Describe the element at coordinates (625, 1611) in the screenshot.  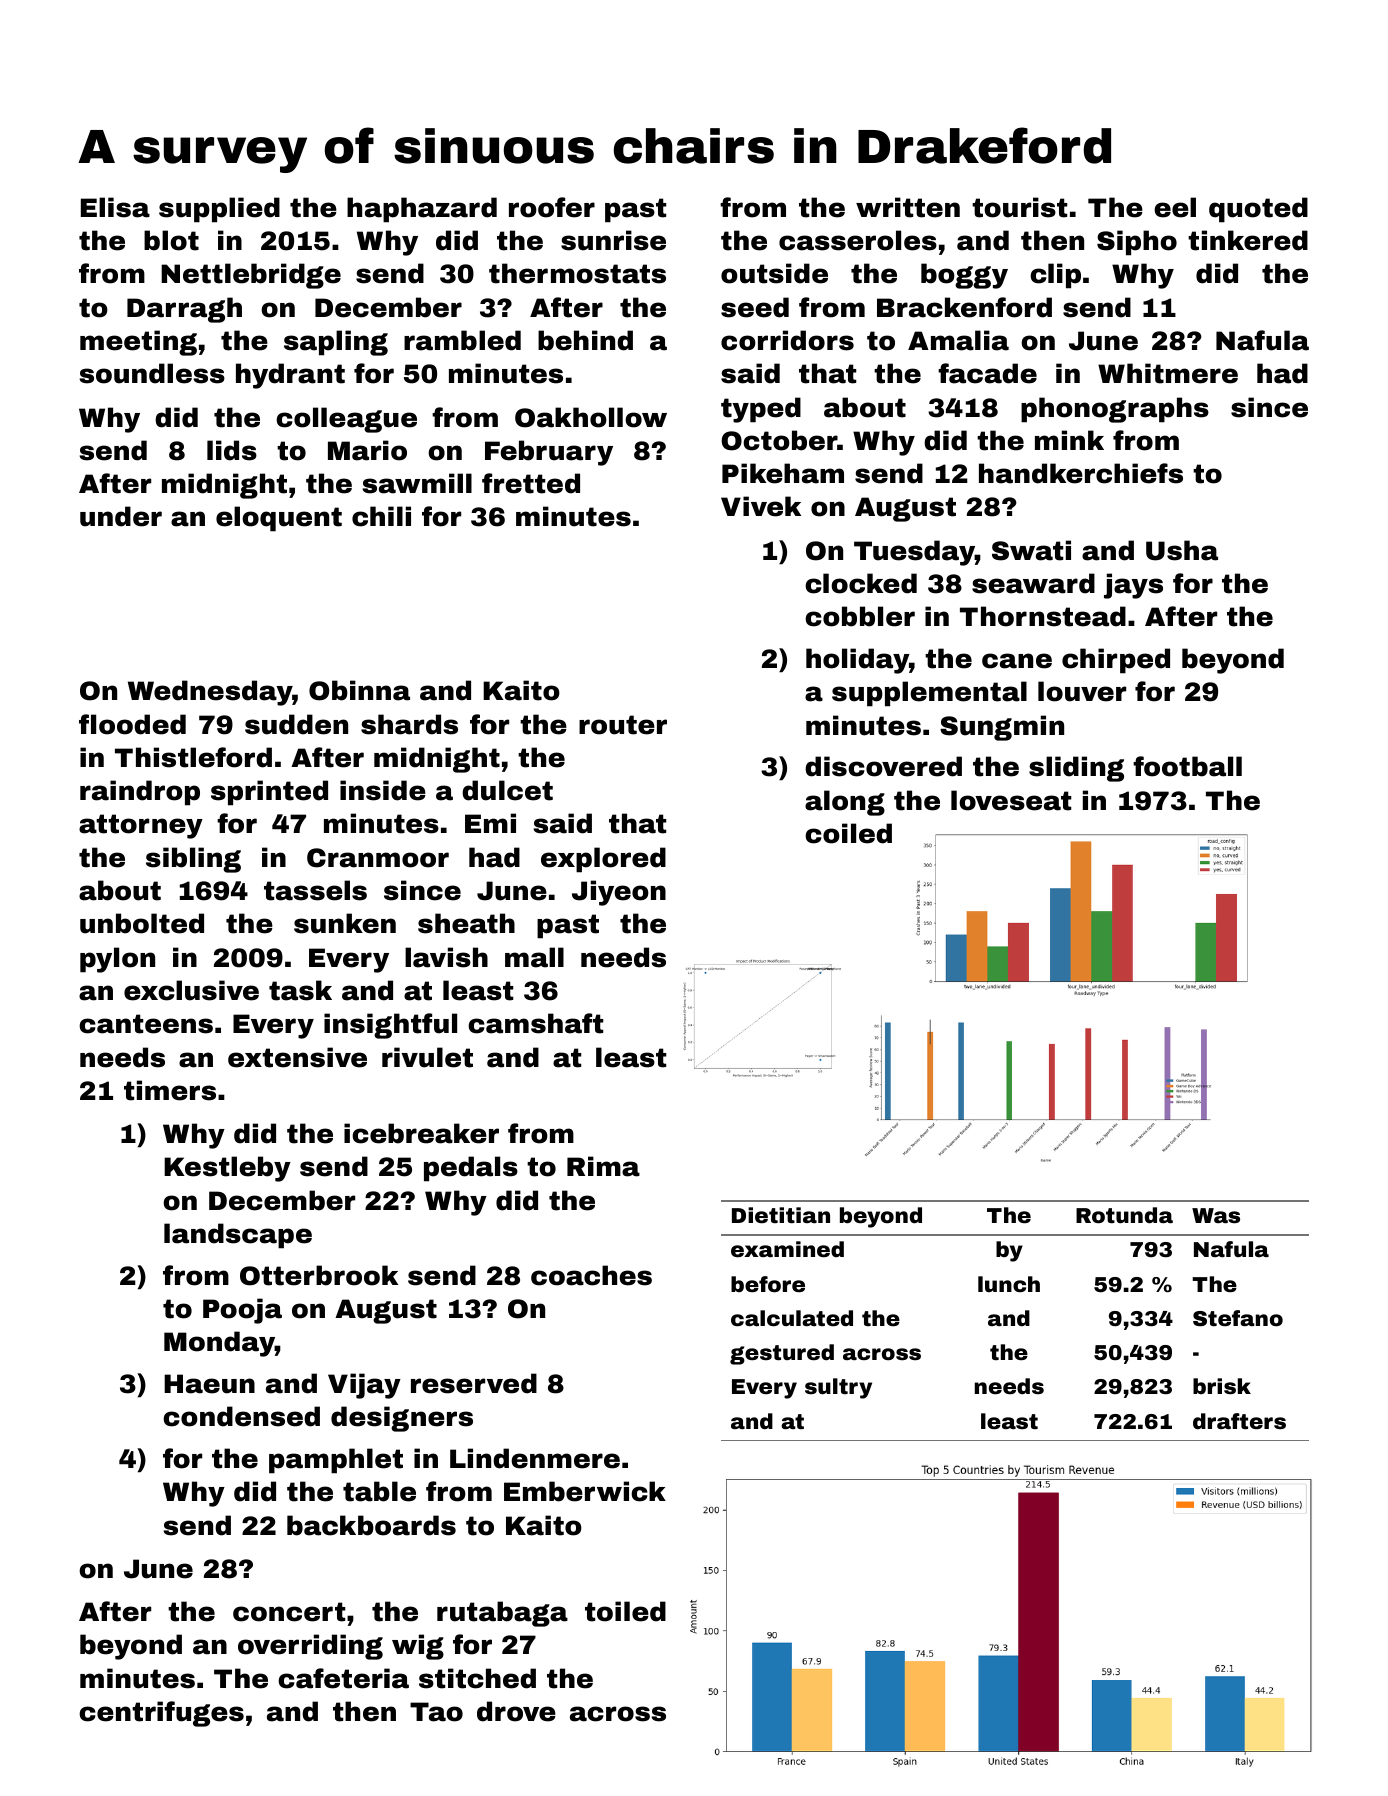
I see `toiled` at that location.
